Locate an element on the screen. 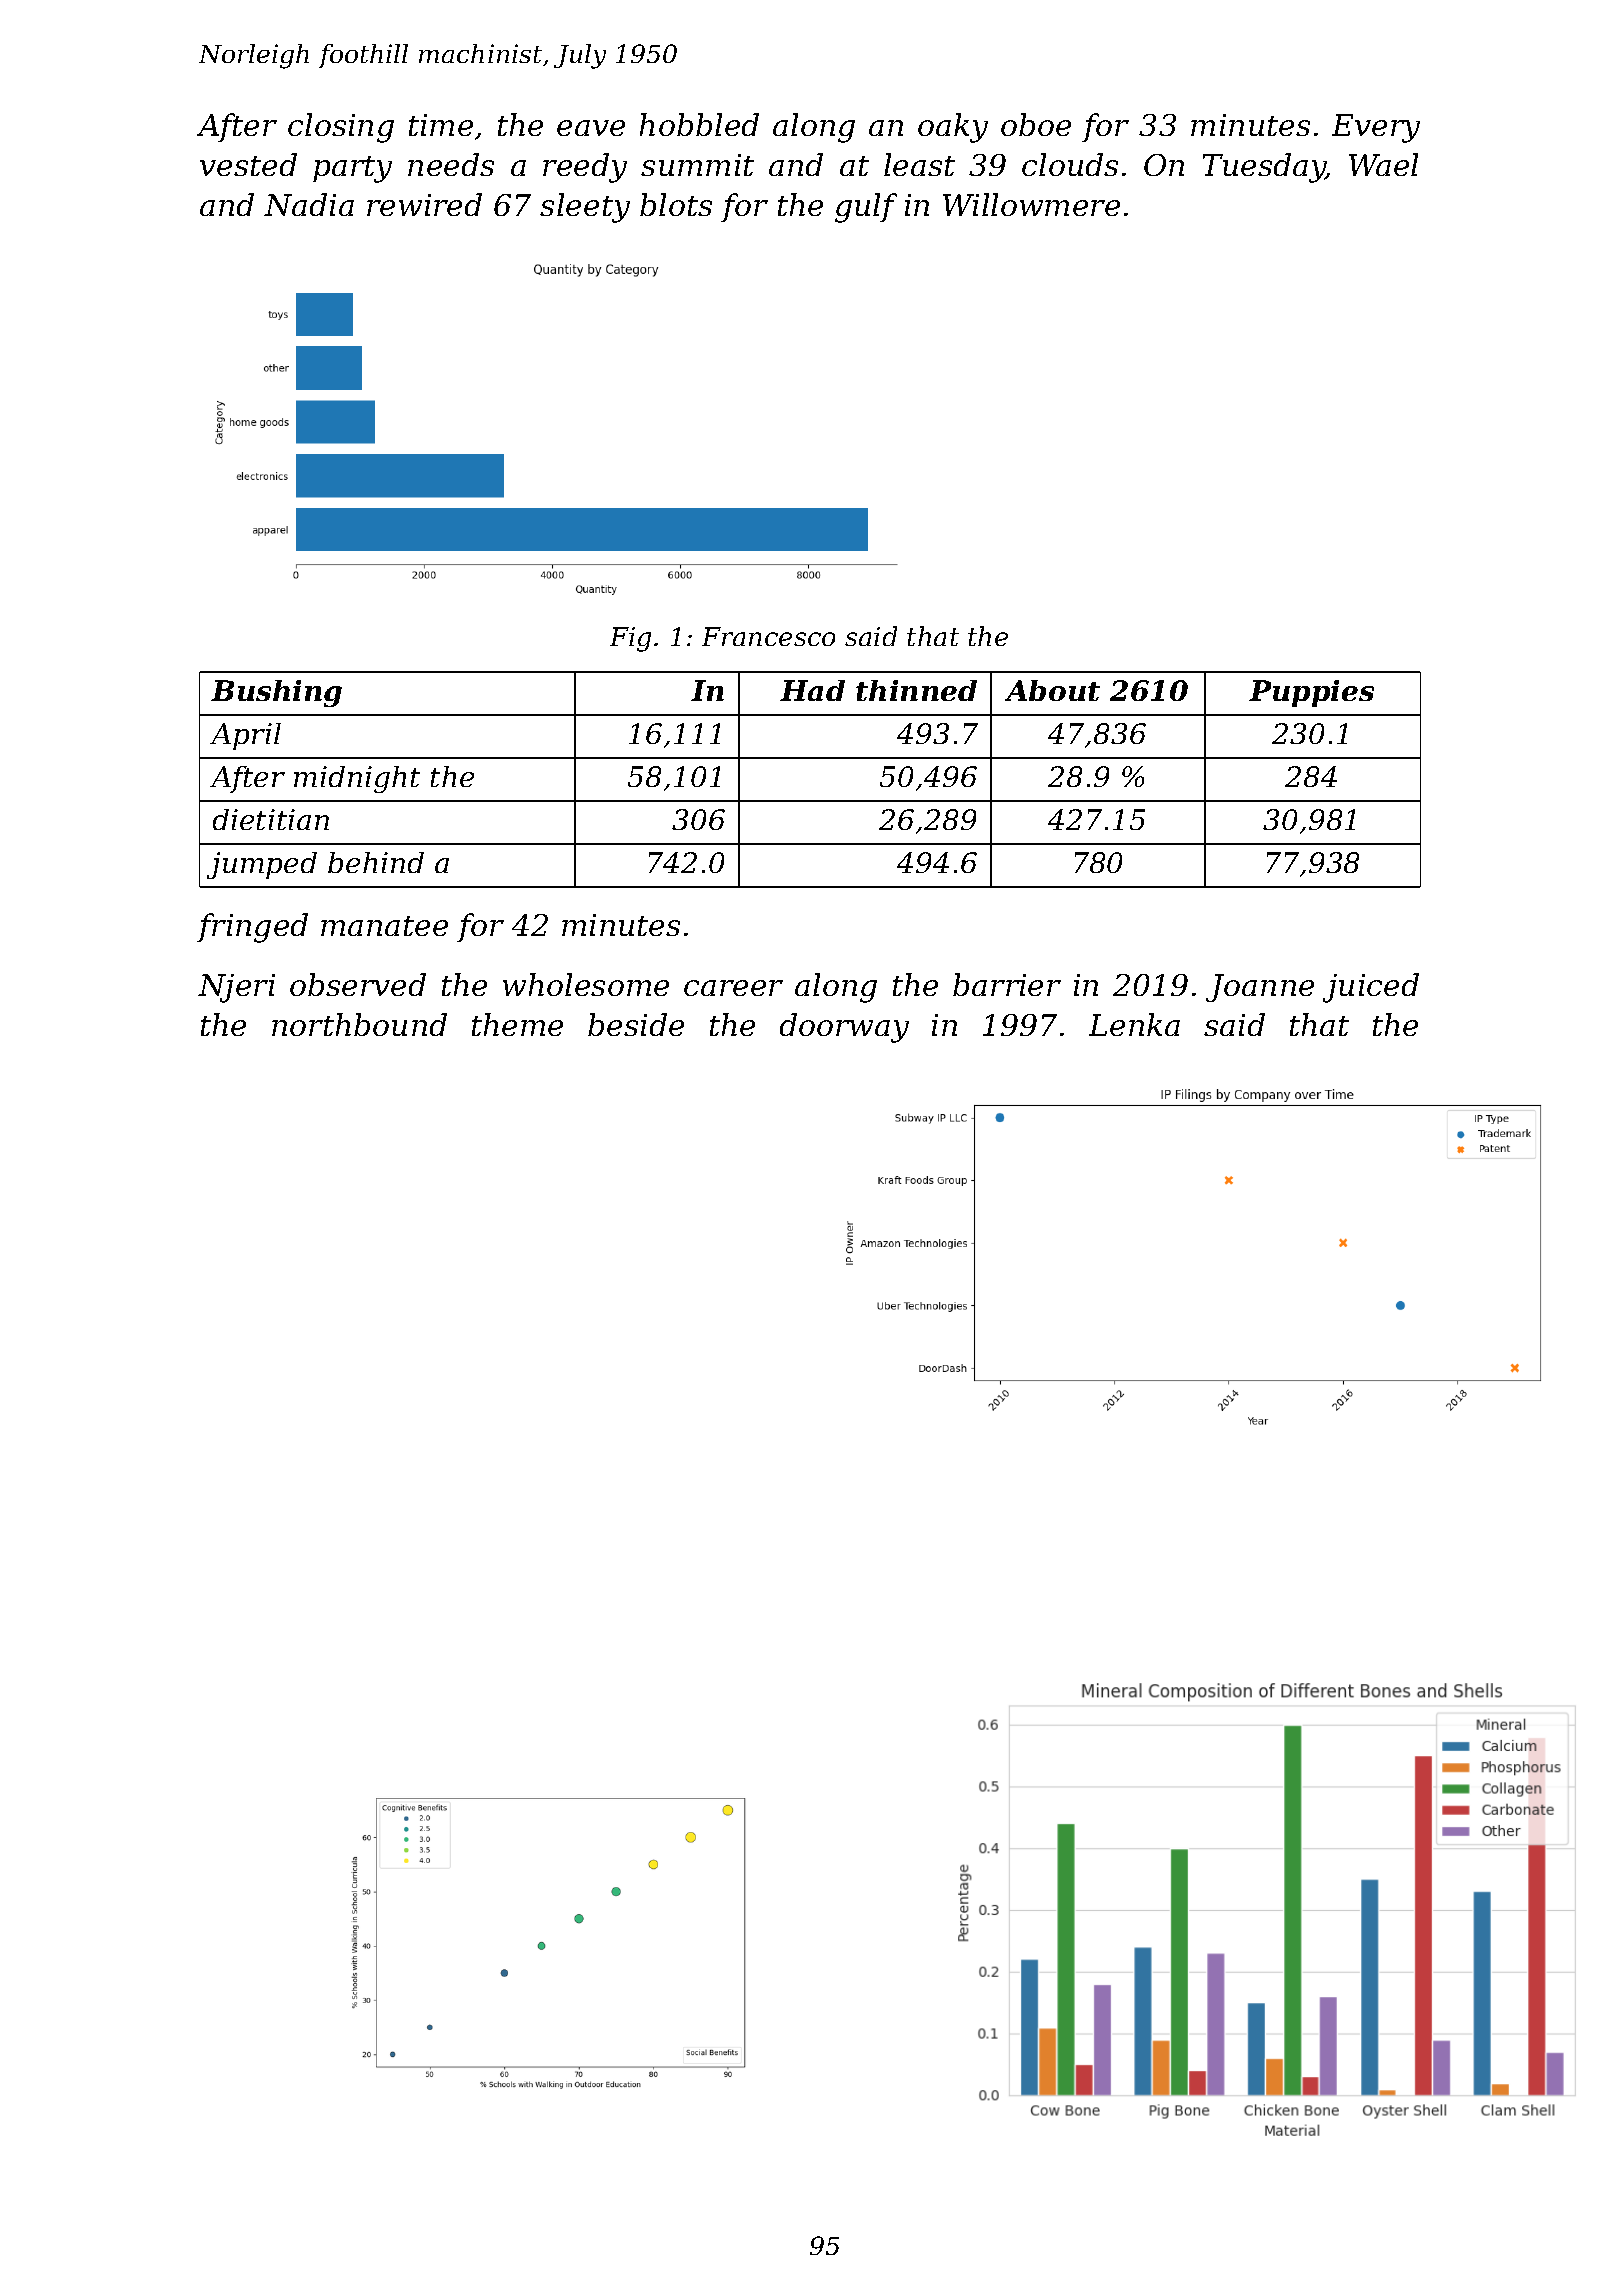 This screenshot has width=1620, height=2292. northbound is located at coordinates (359, 1024).
